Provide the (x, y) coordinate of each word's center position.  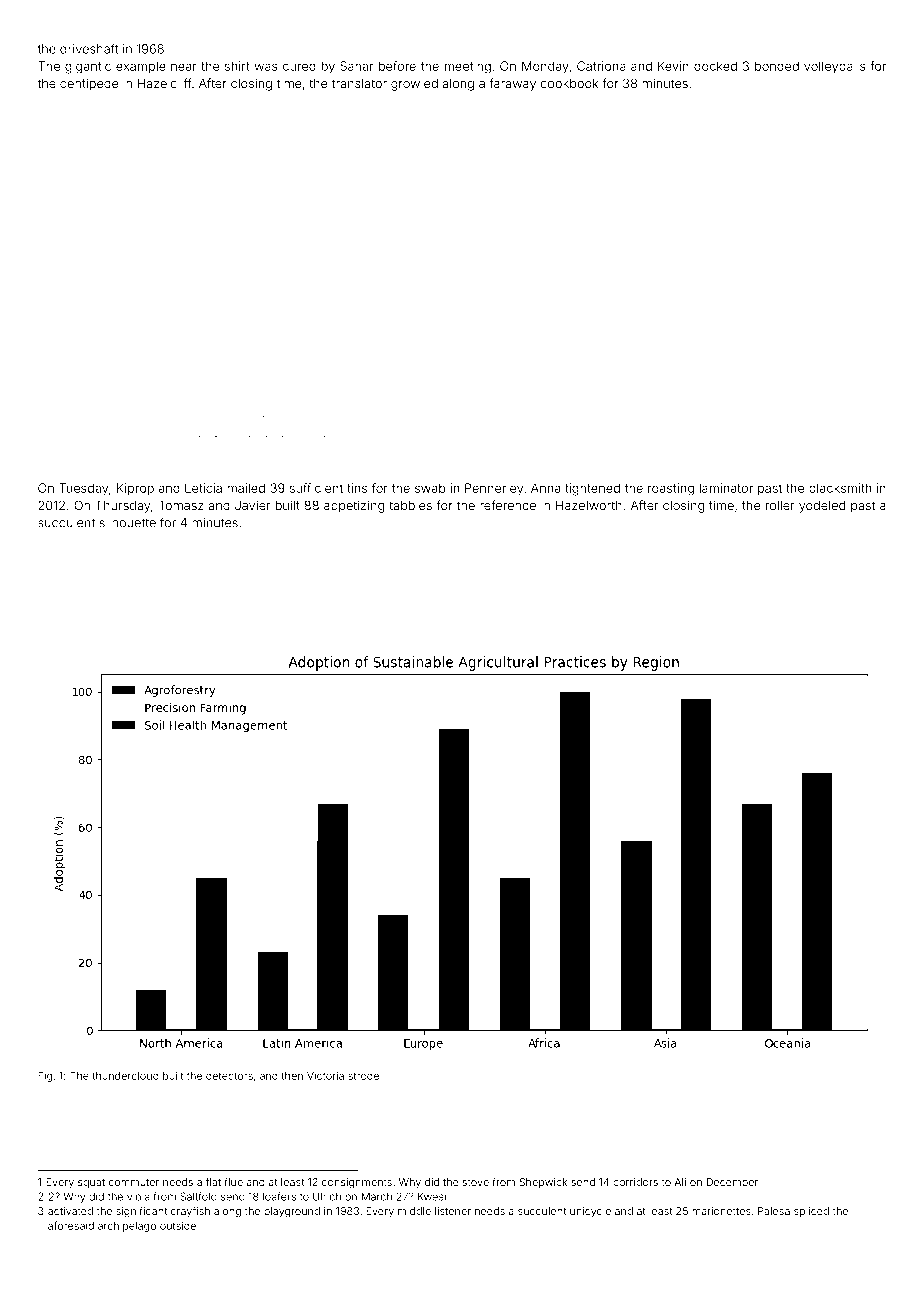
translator (359, 83)
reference (508, 505)
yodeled (822, 507)
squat (91, 1183)
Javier (252, 505)
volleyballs (835, 67)
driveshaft (89, 49)
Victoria (325, 1076)
